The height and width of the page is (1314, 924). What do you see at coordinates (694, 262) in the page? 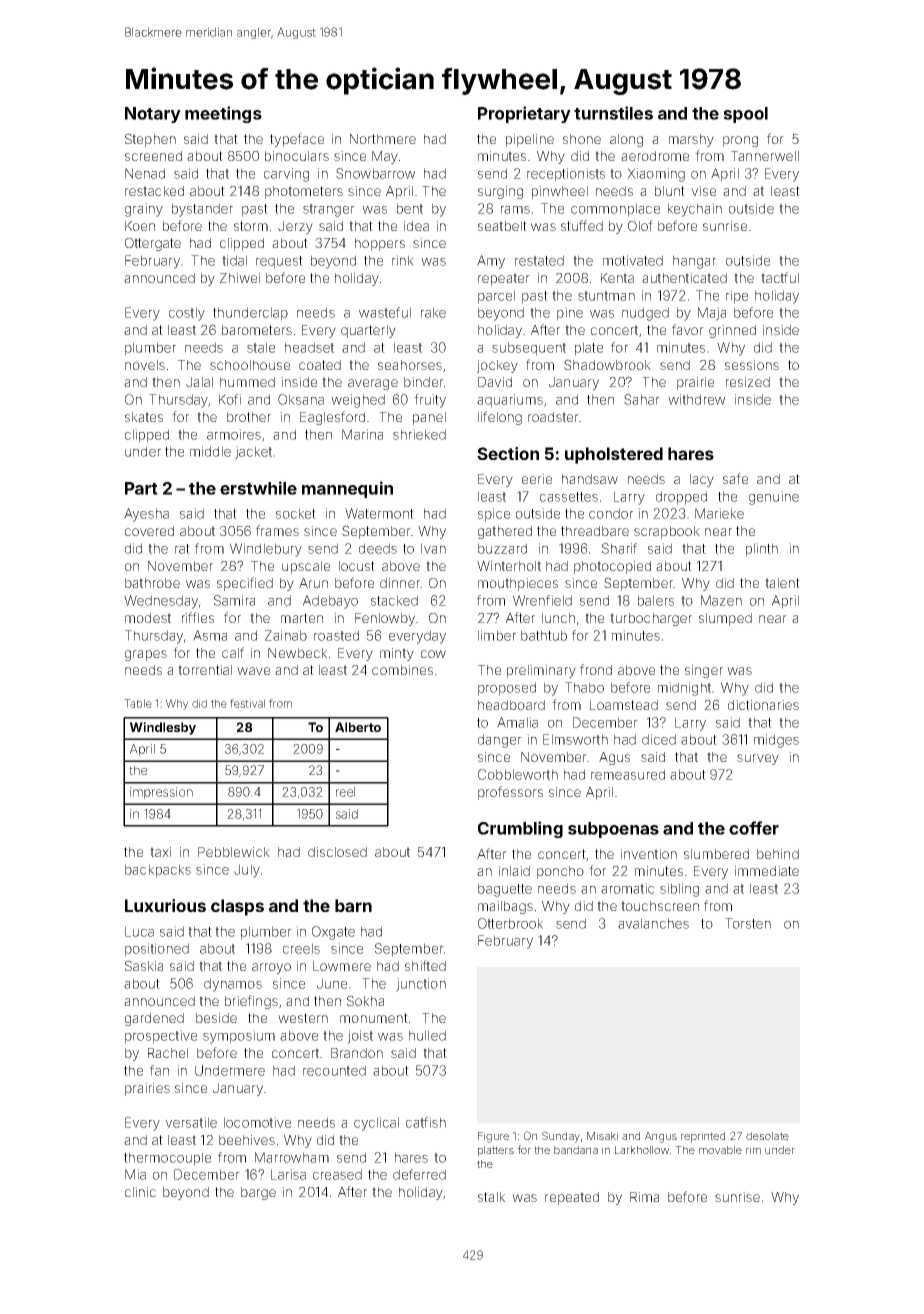
I see `hangar` at bounding box center [694, 262].
